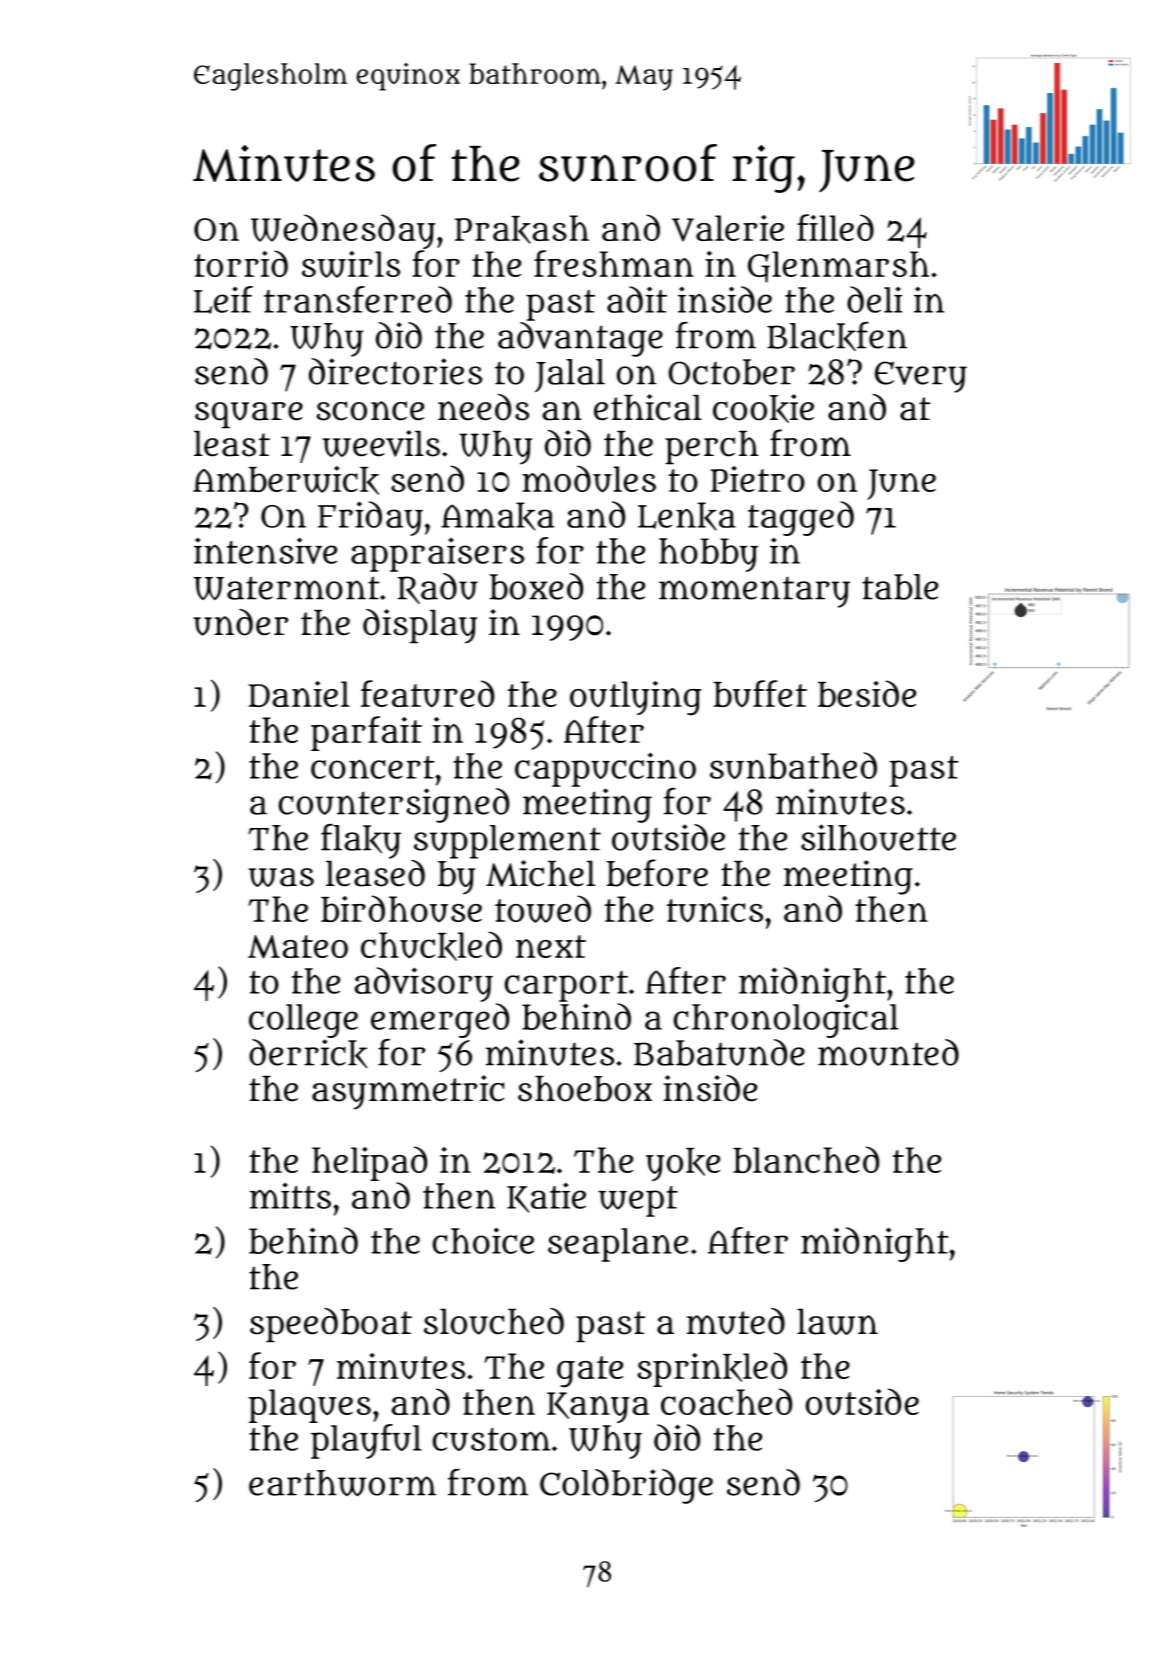 The image size is (1165, 1654). I want to click on shoebox, so click(585, 1089).
